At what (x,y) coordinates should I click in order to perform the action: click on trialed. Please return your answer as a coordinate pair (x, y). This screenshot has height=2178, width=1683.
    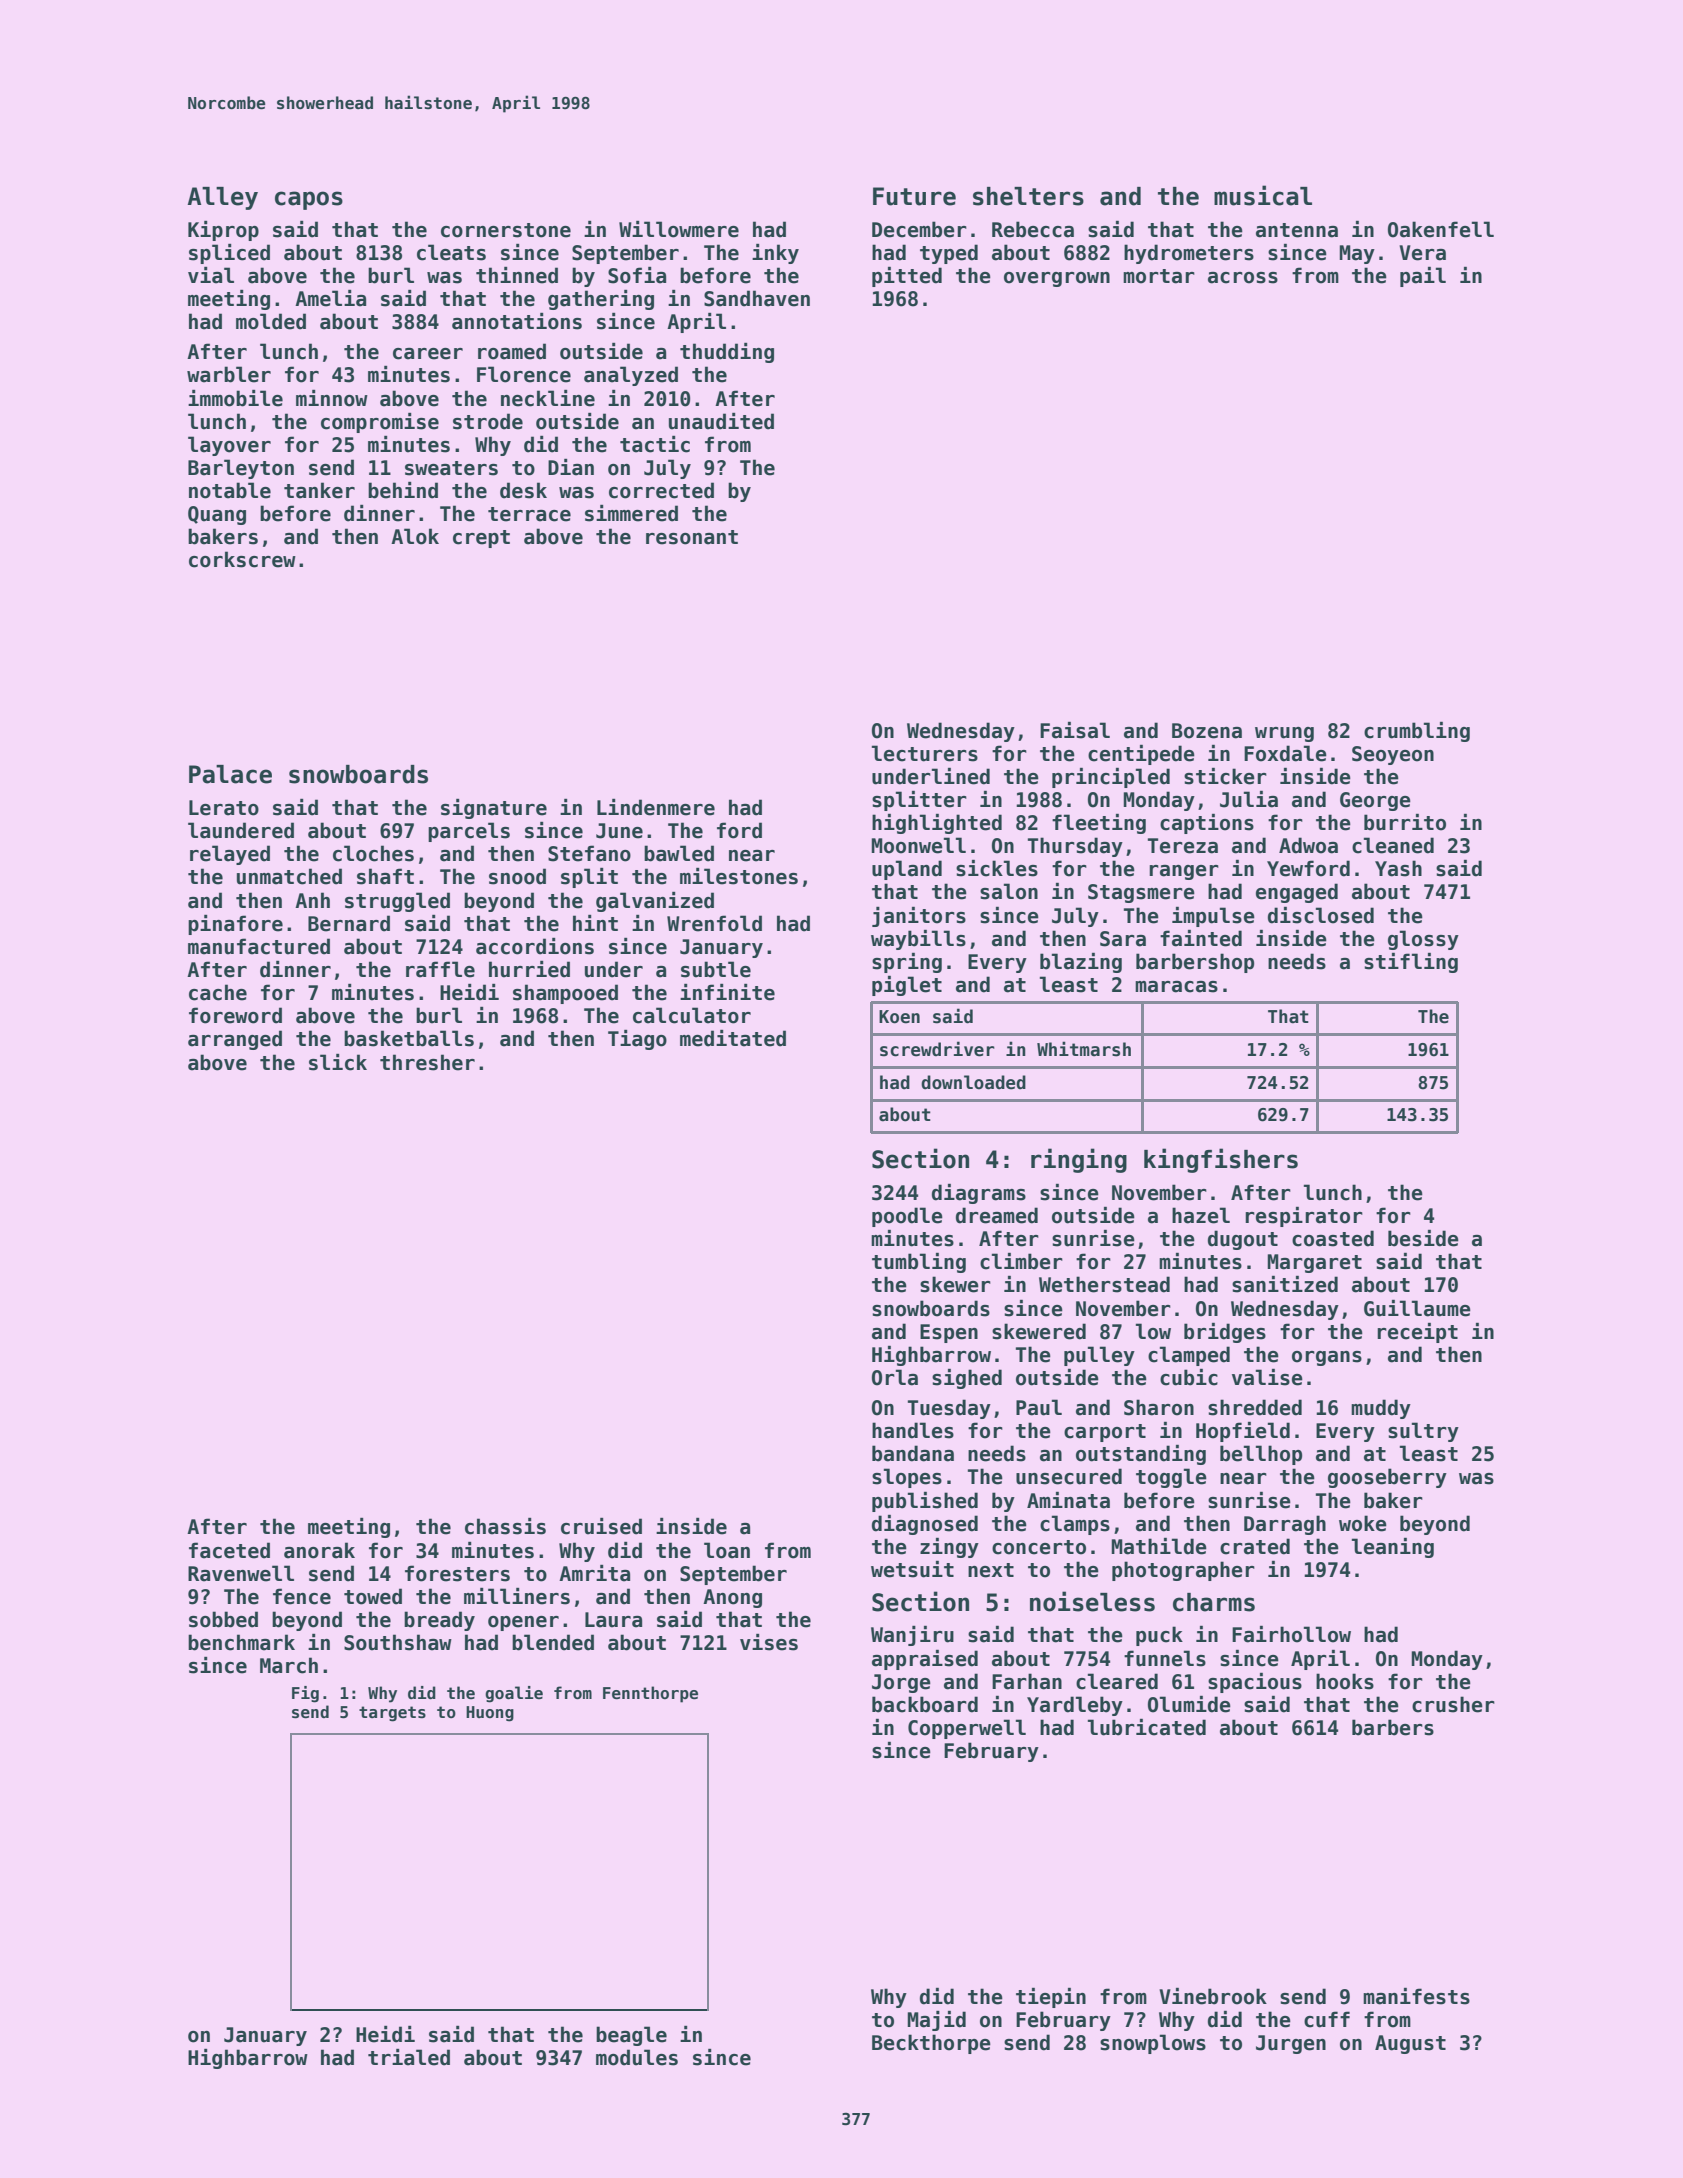
    Looking at the image, I should click on (409, 2057).
